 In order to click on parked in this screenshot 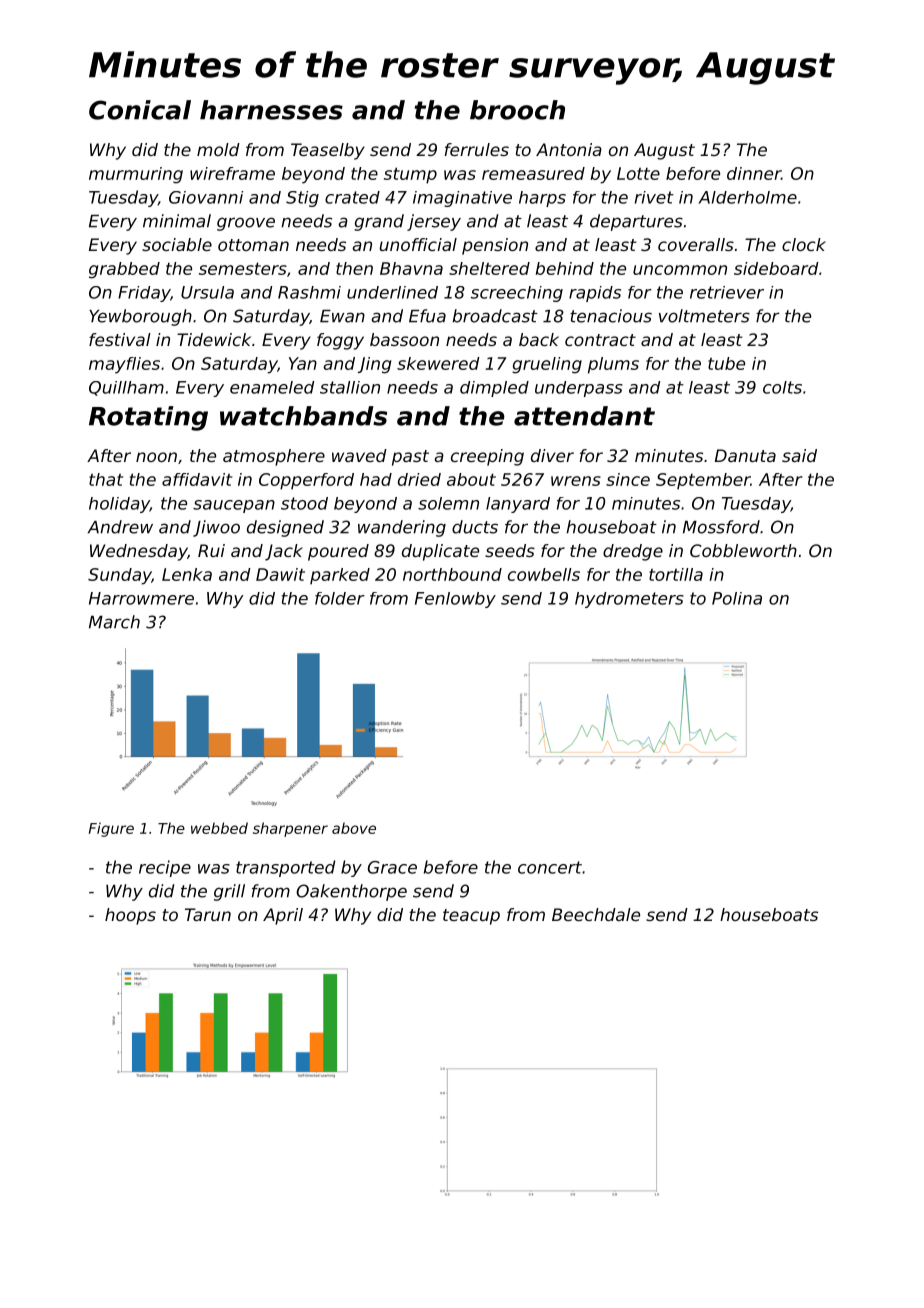, I will do `click(340, 576)`.
